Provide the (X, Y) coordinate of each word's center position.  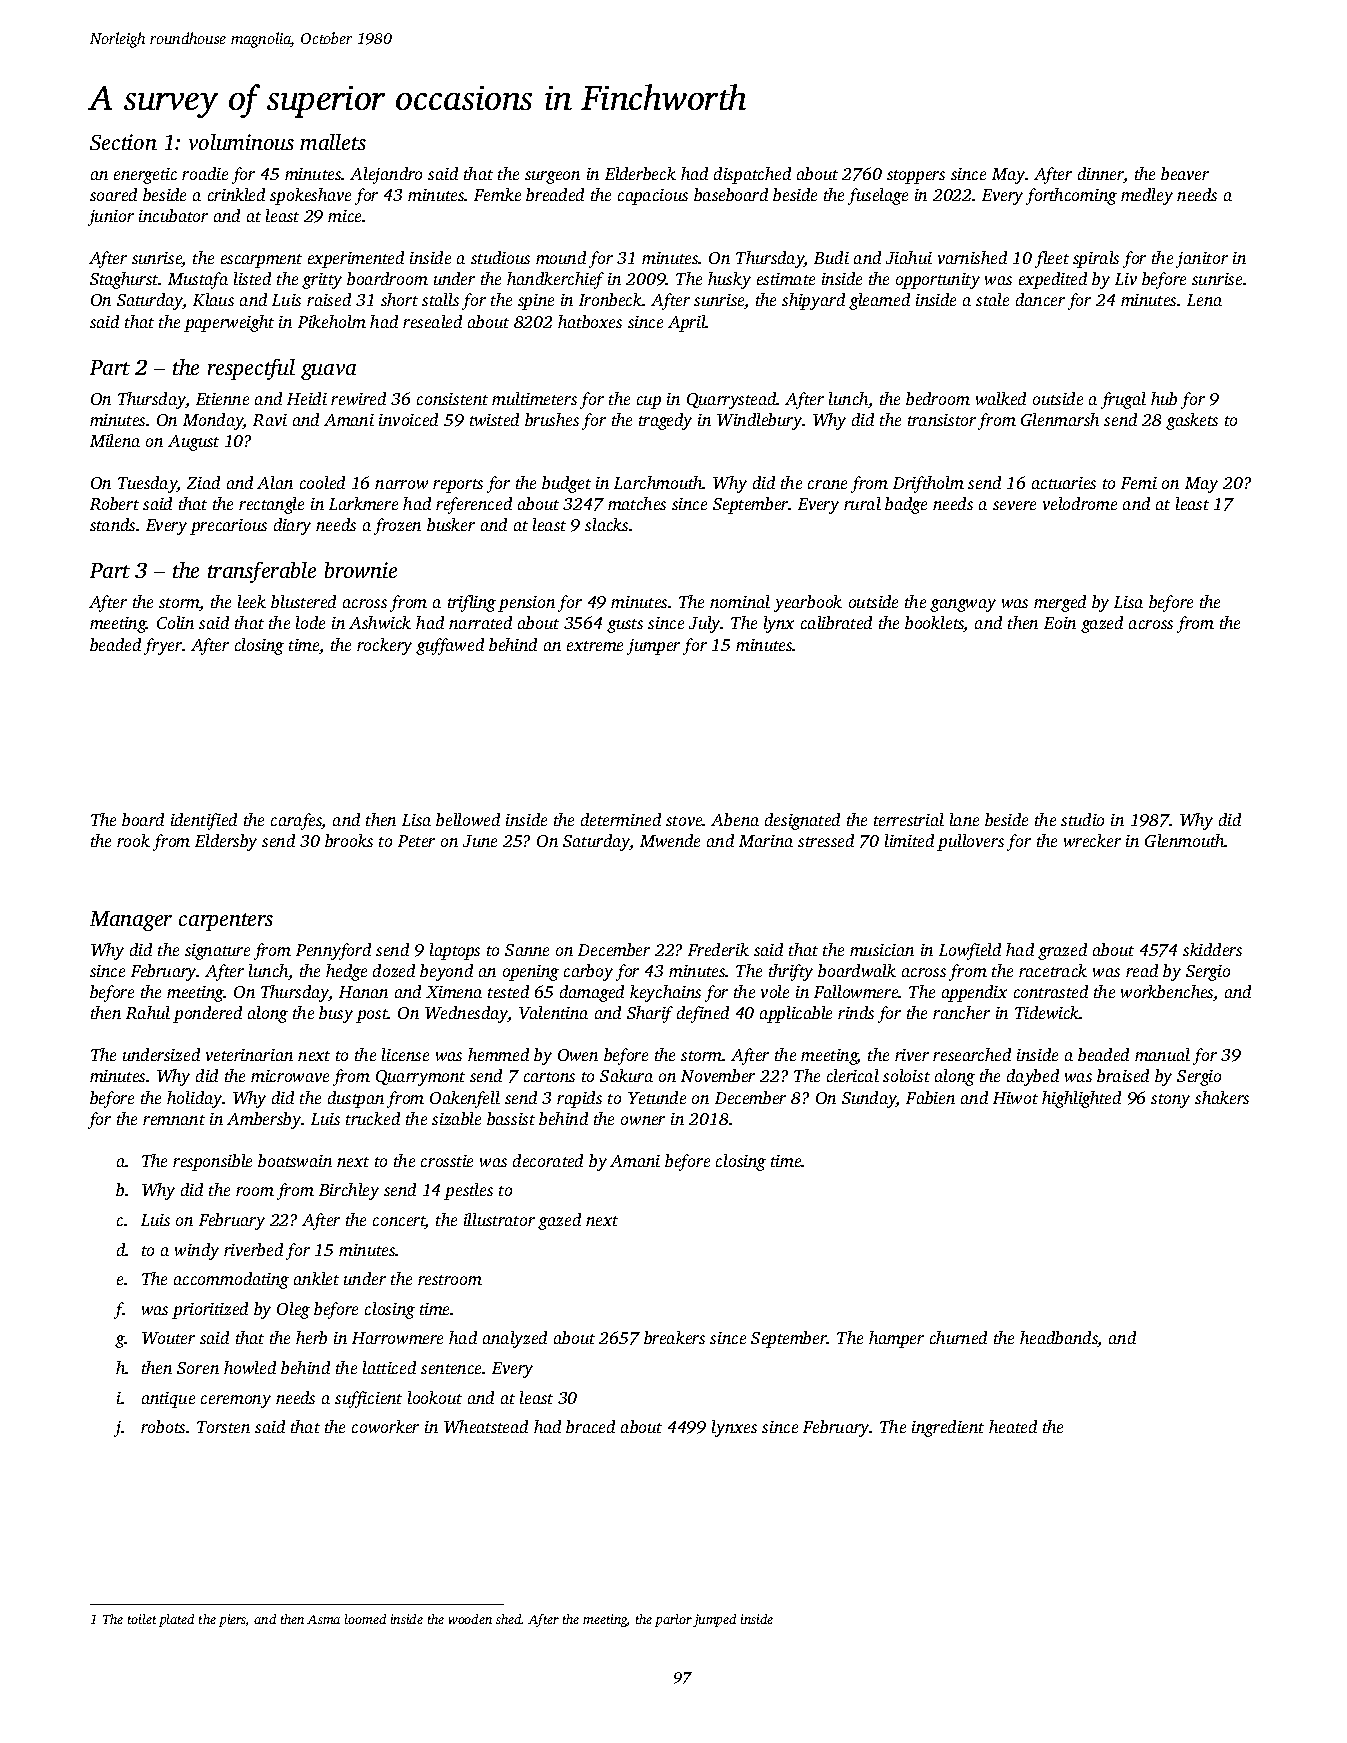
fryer (163, 646)
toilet (142, 1619)
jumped (714, 1620)
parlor (673, 1620)
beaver (1185, 173)
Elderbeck (640, 173)
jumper (653, 647)
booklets (934, 624)
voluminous (241, 142)
